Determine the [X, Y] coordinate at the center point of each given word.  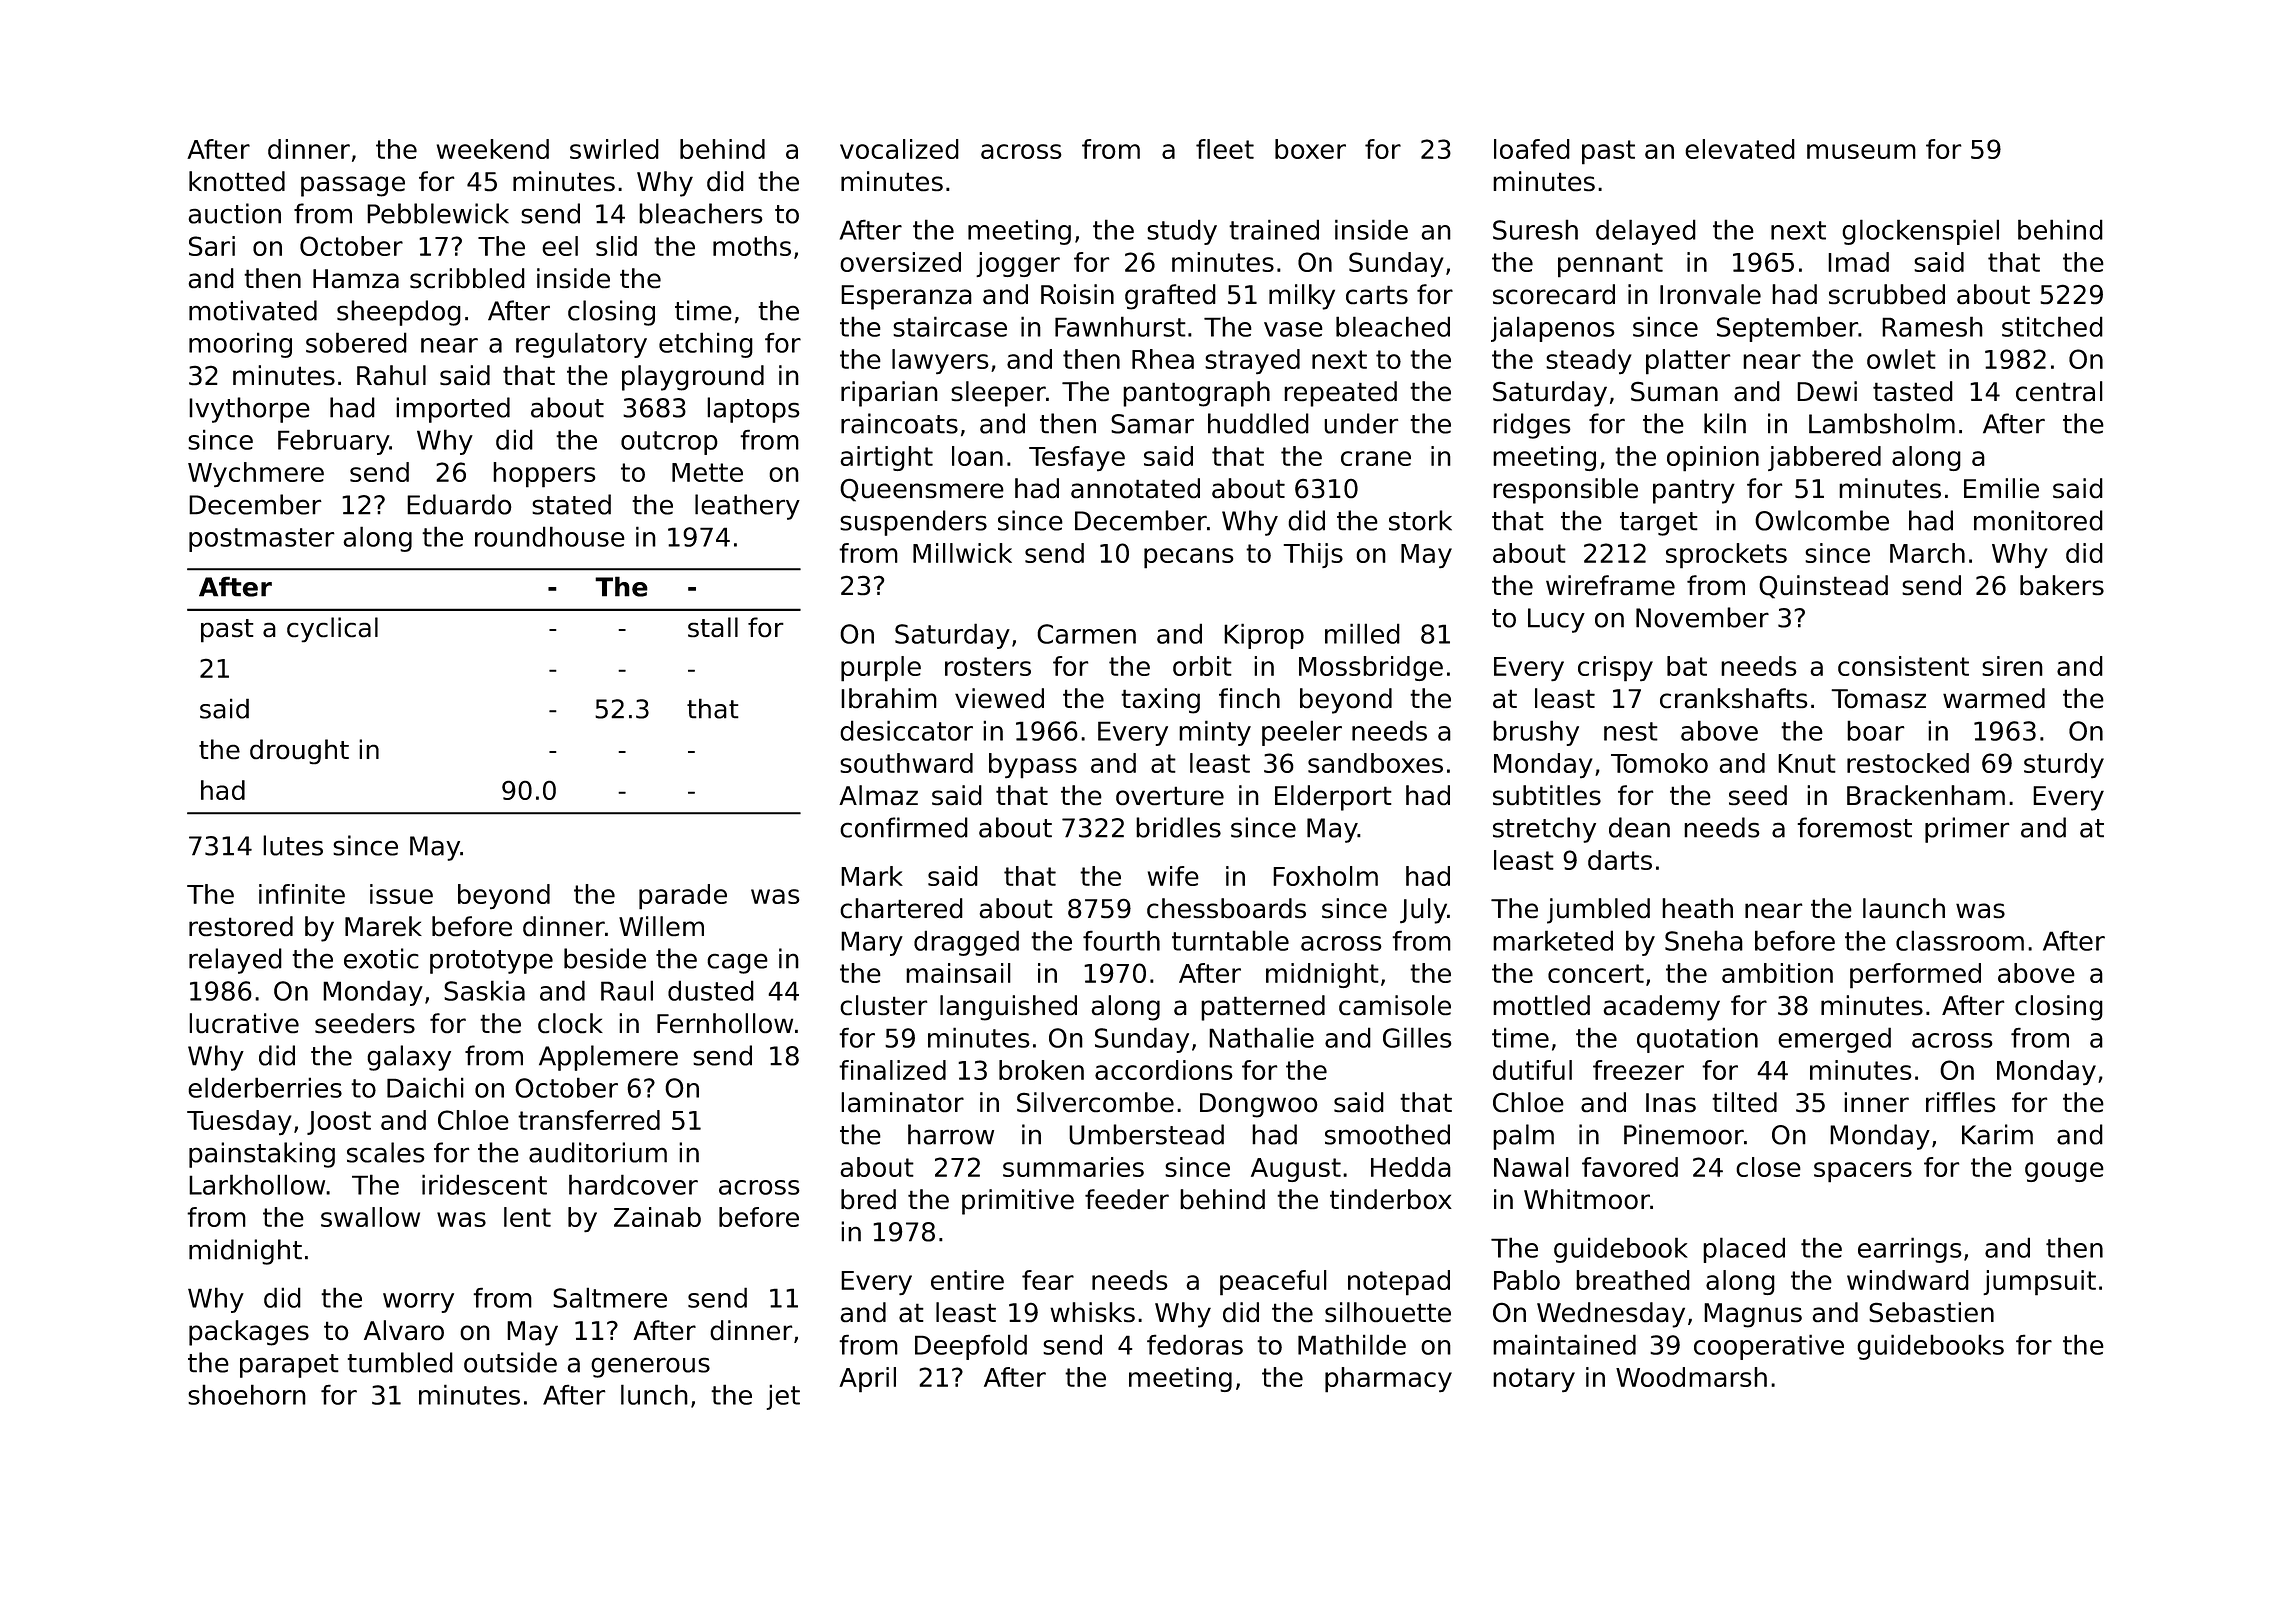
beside [605, 958]
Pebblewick [438, 213]
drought [299, 751]
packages [249, 1333]
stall [713, 627]
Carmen [1086, 634]
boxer [1310, 149]
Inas [1671, 1102]
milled [1362, 633]
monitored [2038, 520]
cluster [884, 1005]
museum [1861, 151]
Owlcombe [1822, 520]
